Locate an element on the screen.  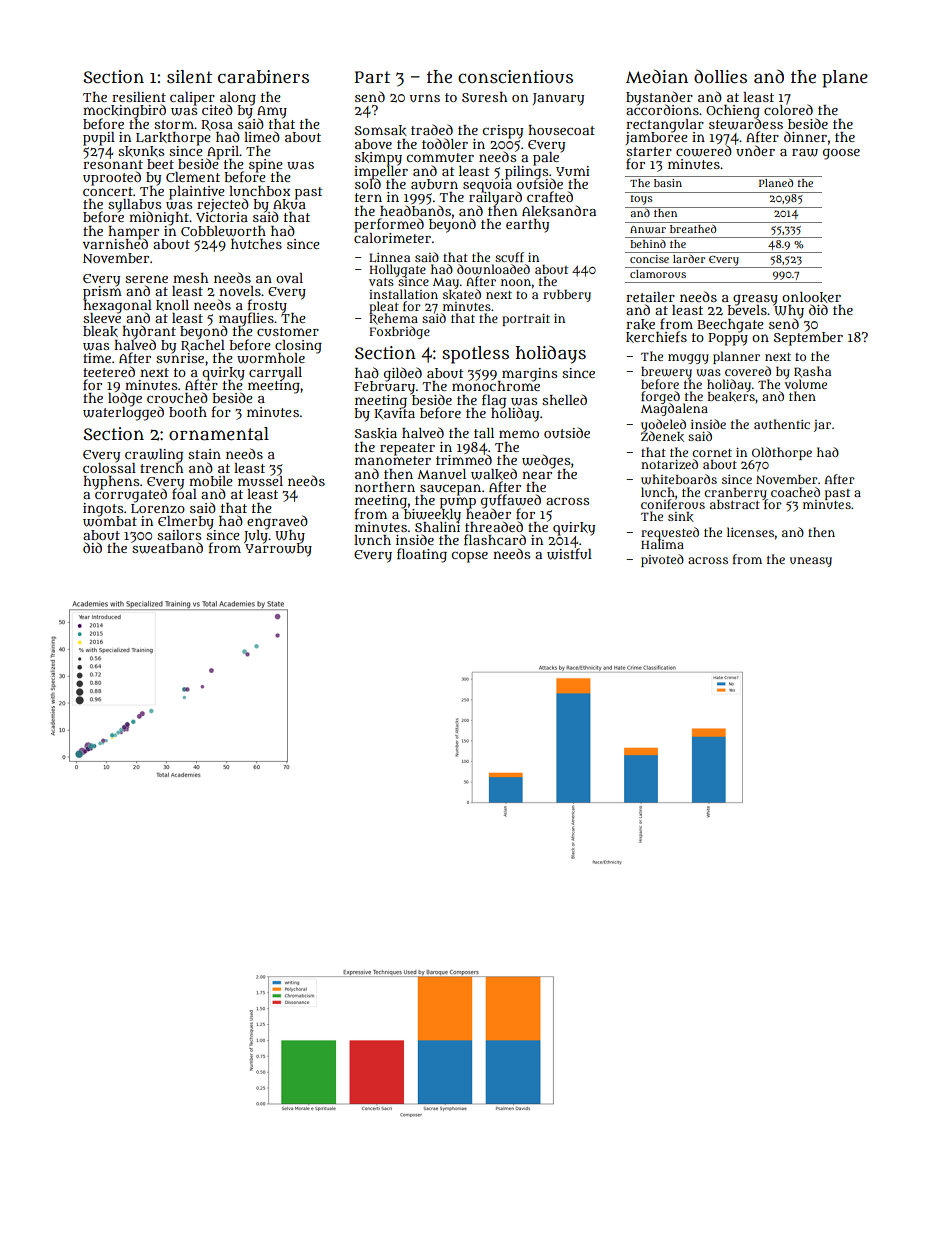
conscientious is located at coordinates (515, 77).
